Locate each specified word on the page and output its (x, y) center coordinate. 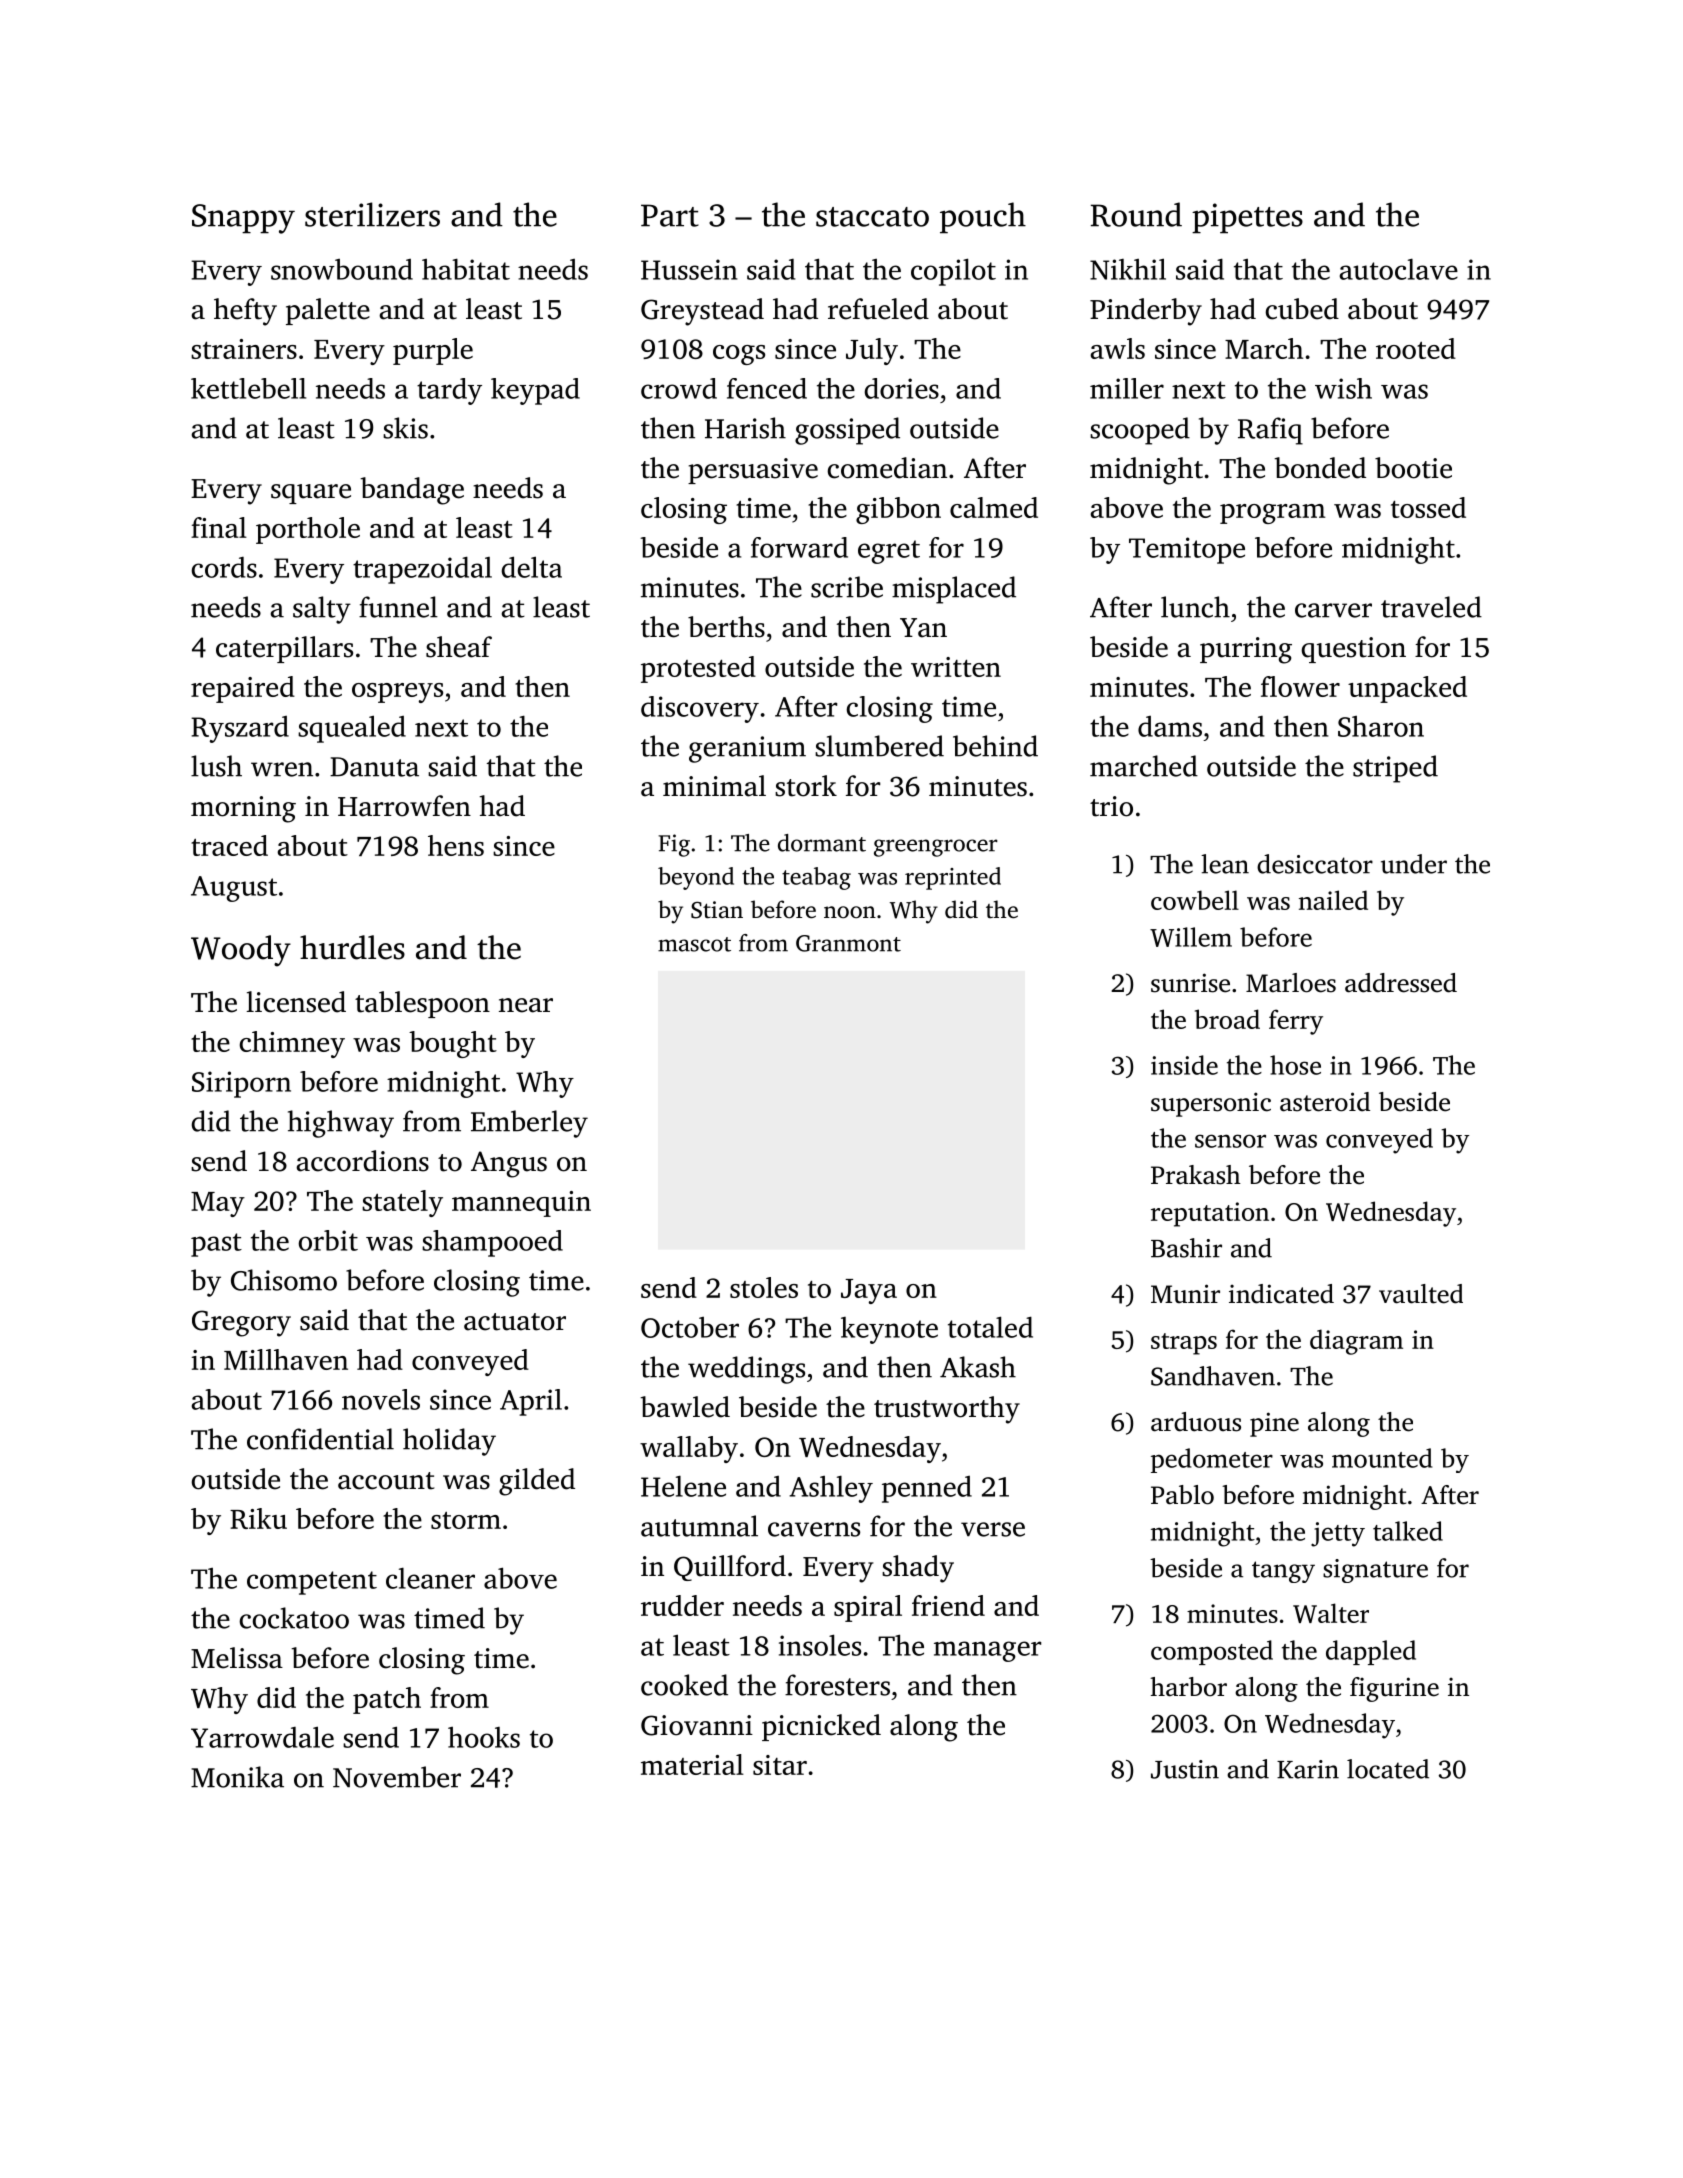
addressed (1401, 983)
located (1388, 1769)
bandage (412, 491)
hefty (245, 312)
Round (1136, 214)
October (690, 1327)
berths (726, 627)
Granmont (848, 943)
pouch (983, 218)
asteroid (1325, 1102)
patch (387, 1700)
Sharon (1381, 726)
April (531, 1402)
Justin (1185, 1769)
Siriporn (241, 1084)
